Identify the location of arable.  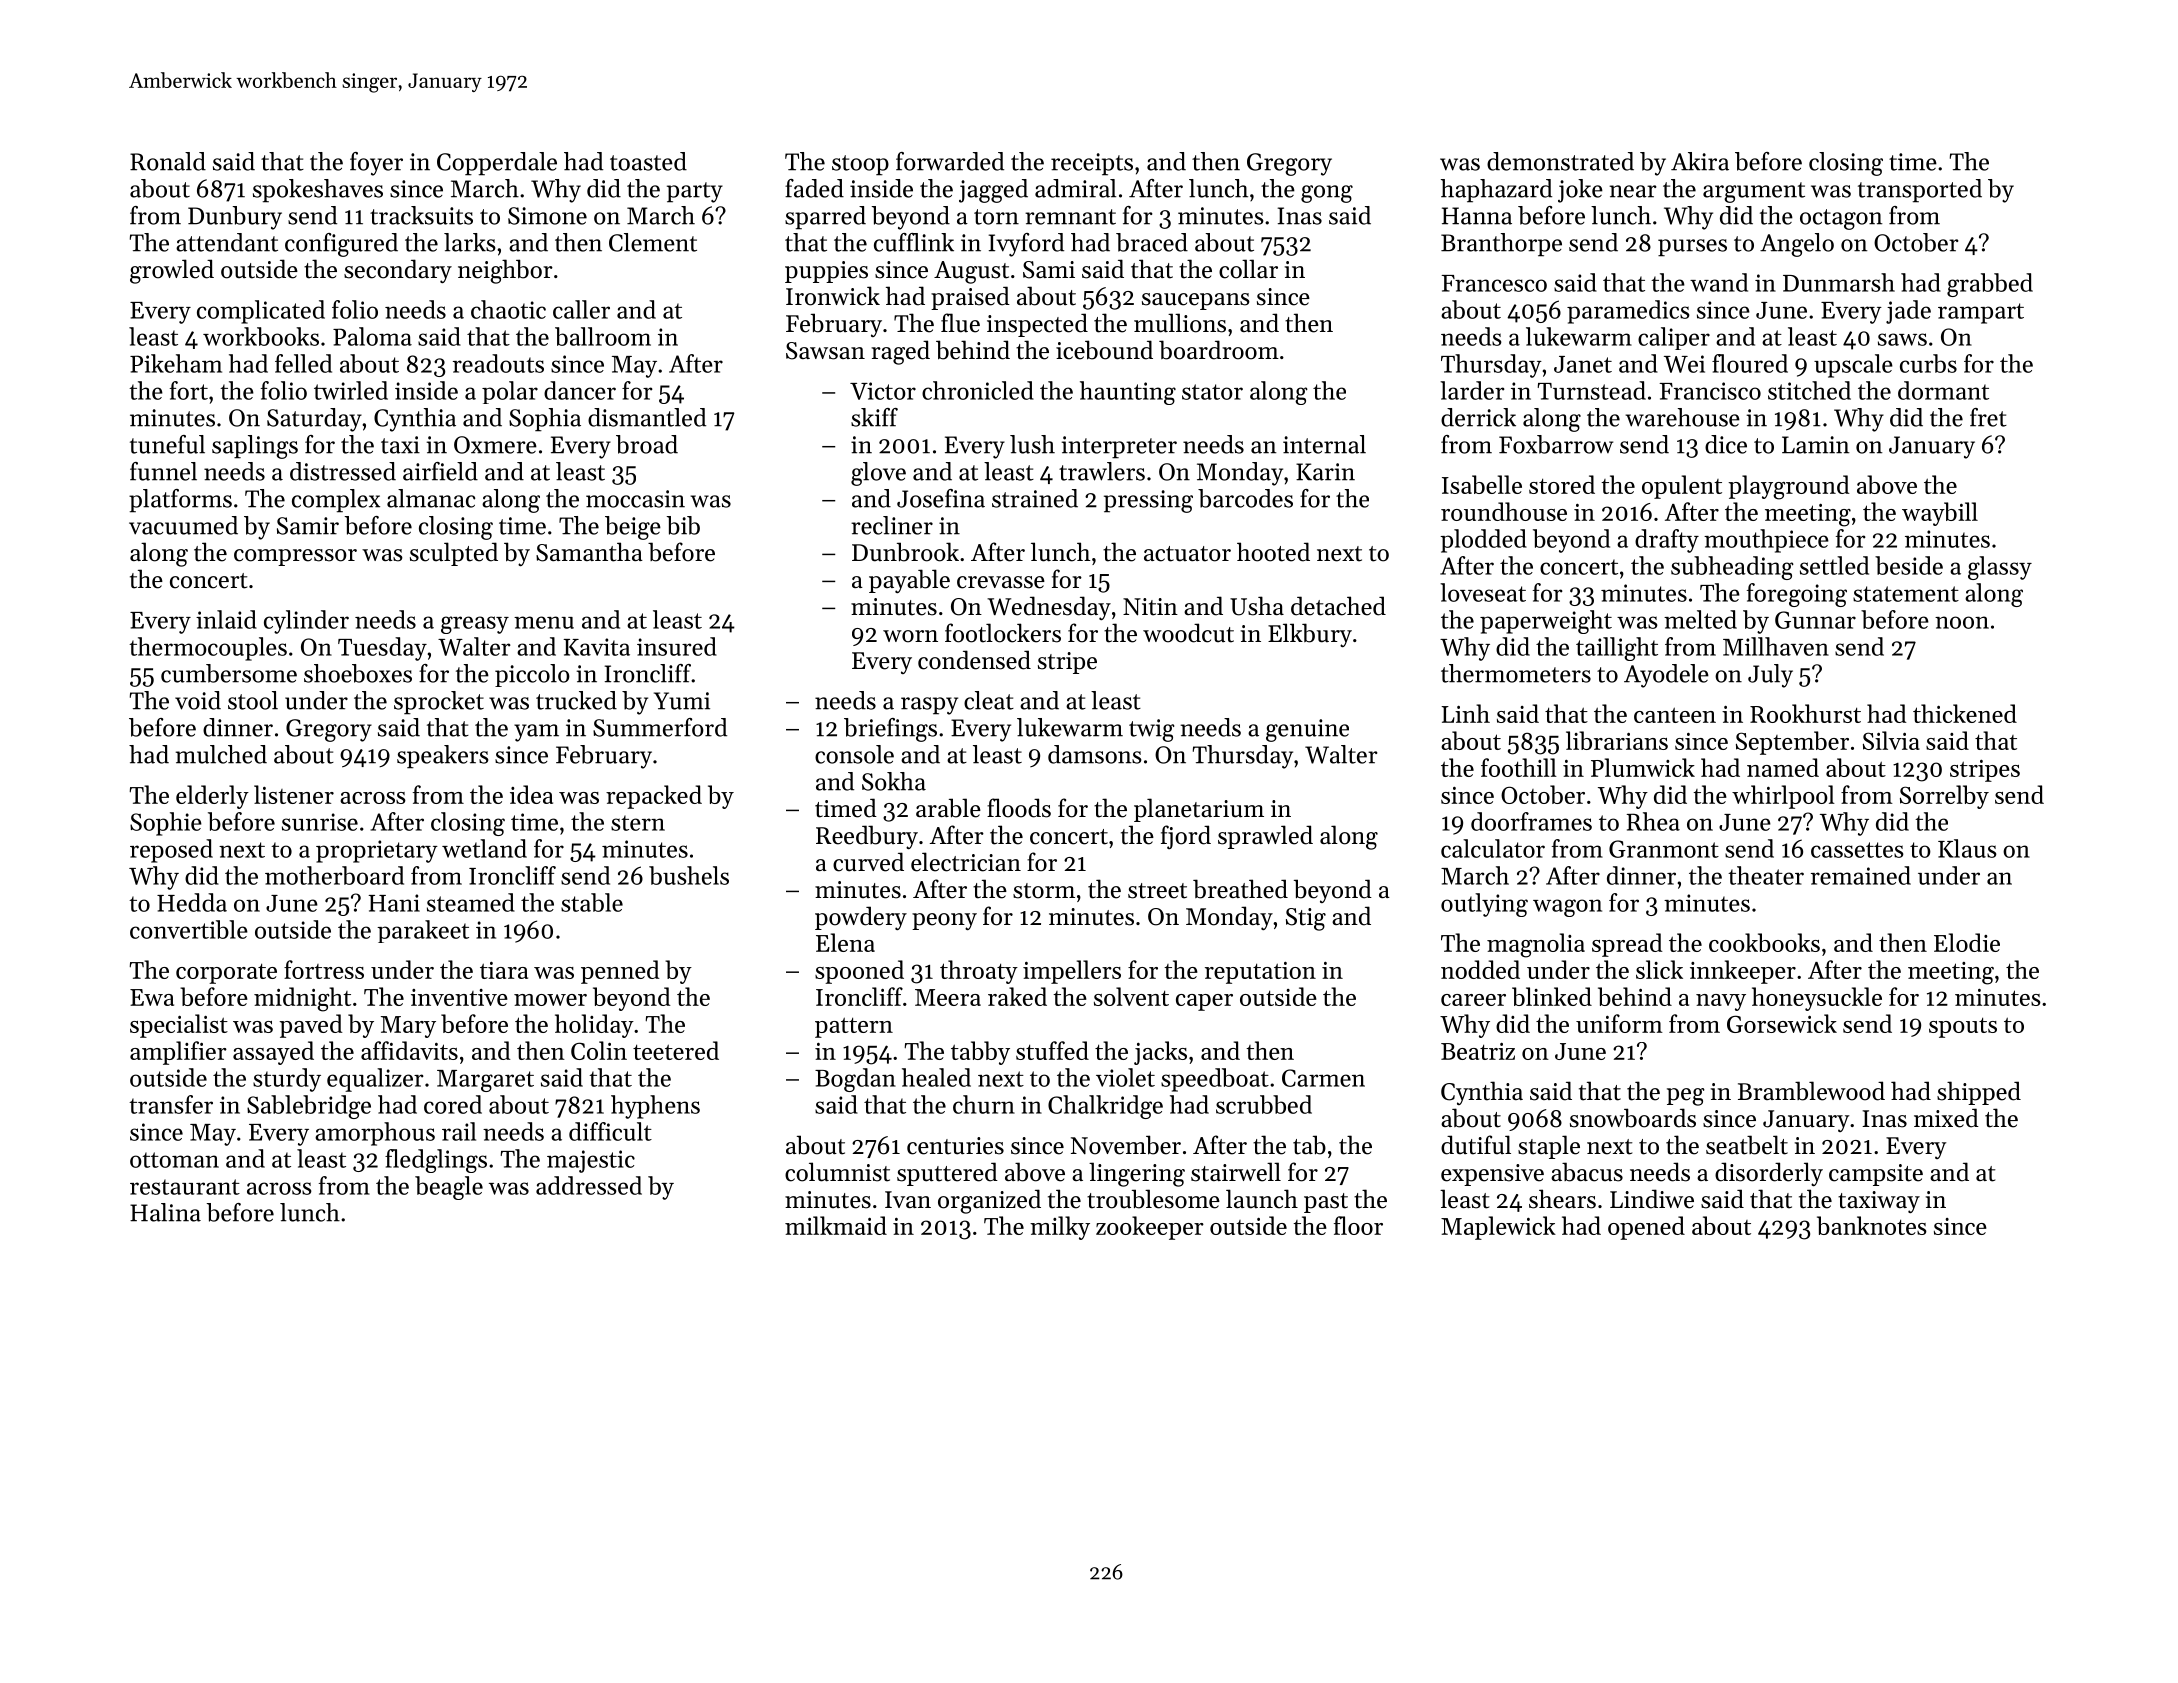
(948, 808).
